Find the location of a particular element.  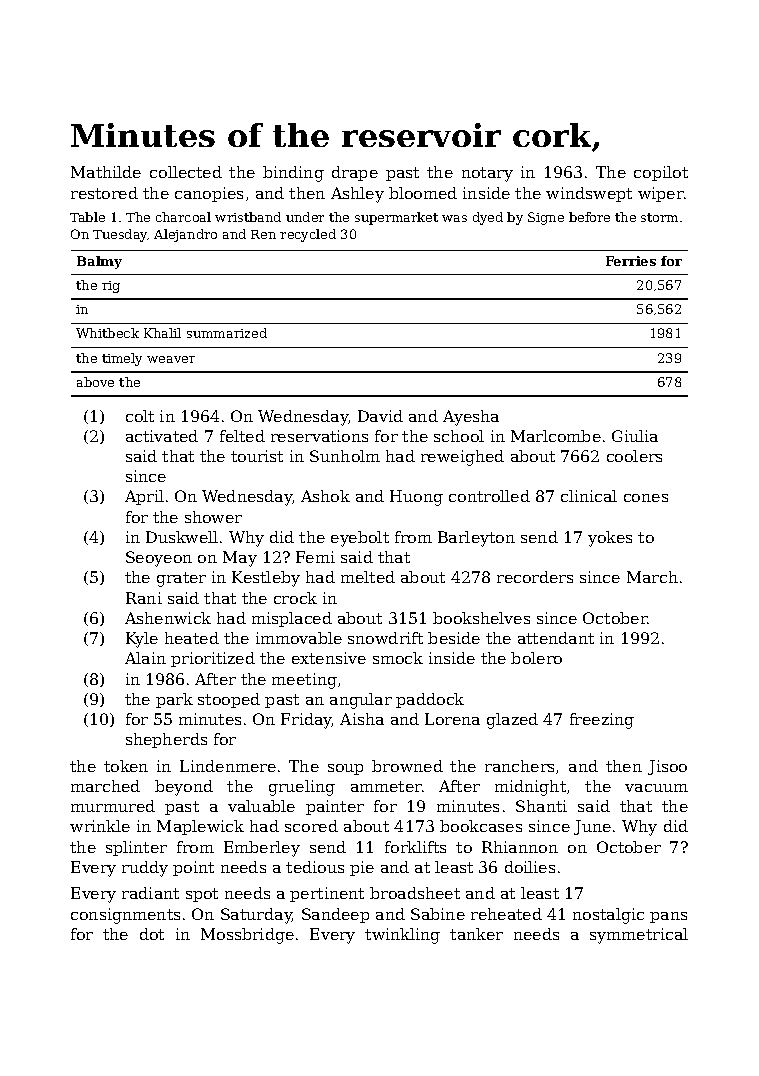

melted is located at coordinates (368, 577).
